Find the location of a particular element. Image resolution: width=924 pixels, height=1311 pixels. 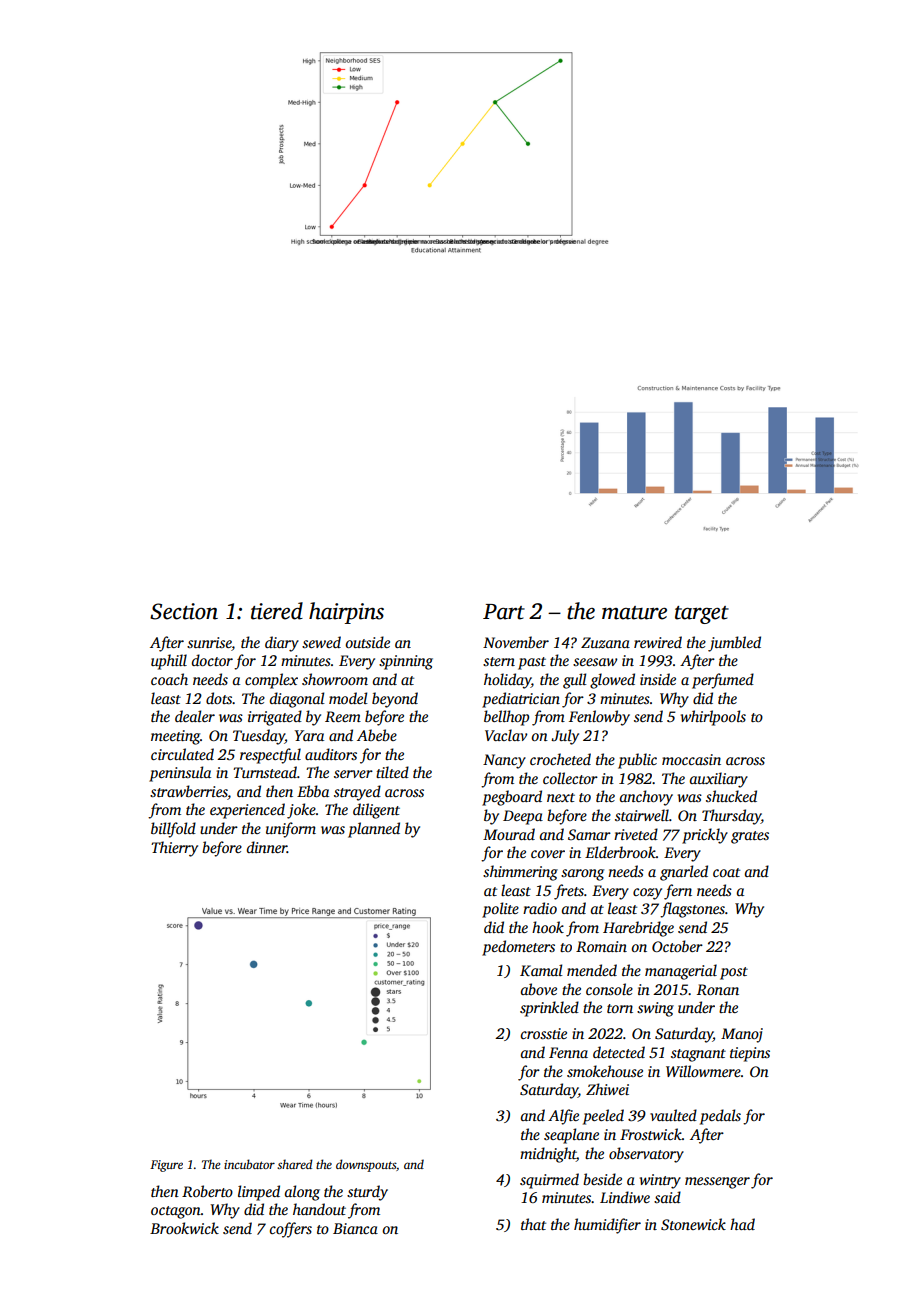

flagstones is located at coordinates (692, 910).
